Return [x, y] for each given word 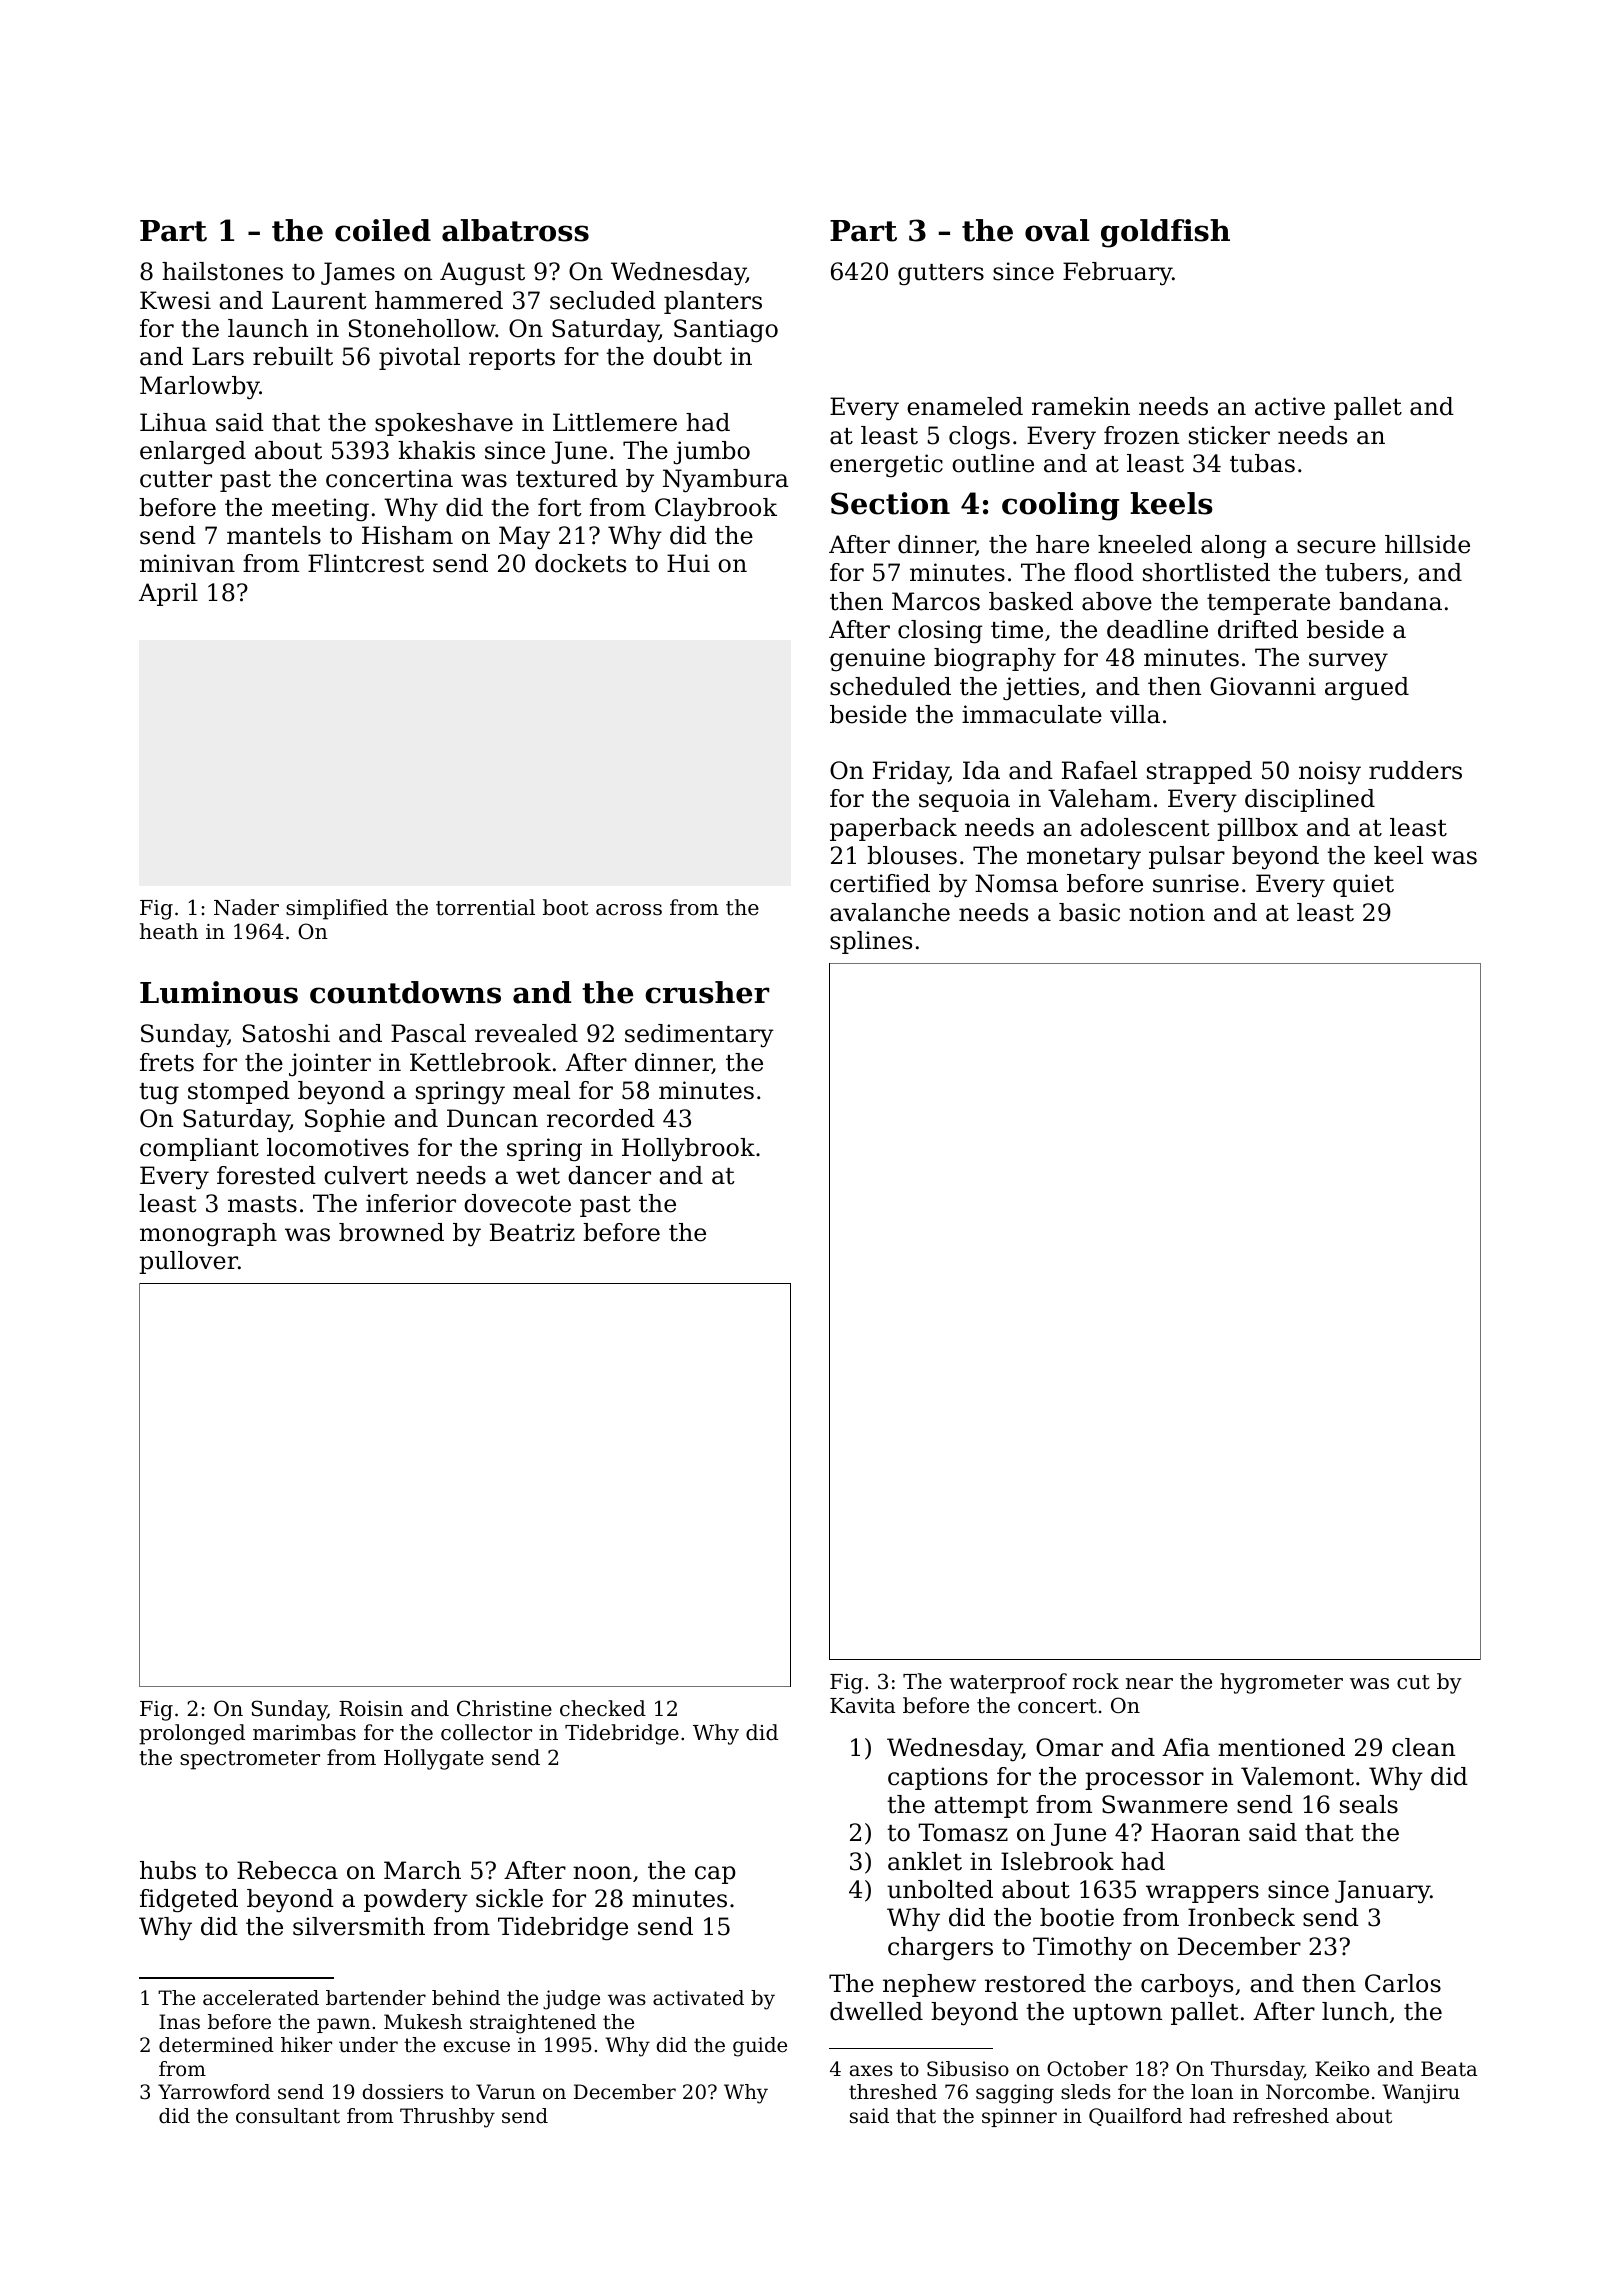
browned [391, 1232]
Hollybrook [688, 1150]
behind [466, 1998]
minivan [187, 563]
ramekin [1081, 406]
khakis [436, 450]
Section [890, 503]
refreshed [1281, 2116]
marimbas [304, 1732]
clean [1423, 1747]
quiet [1363, 885]
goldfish [1165, 233]
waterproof [1008, 1683]
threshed [893, 2092]
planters [713, 302]
